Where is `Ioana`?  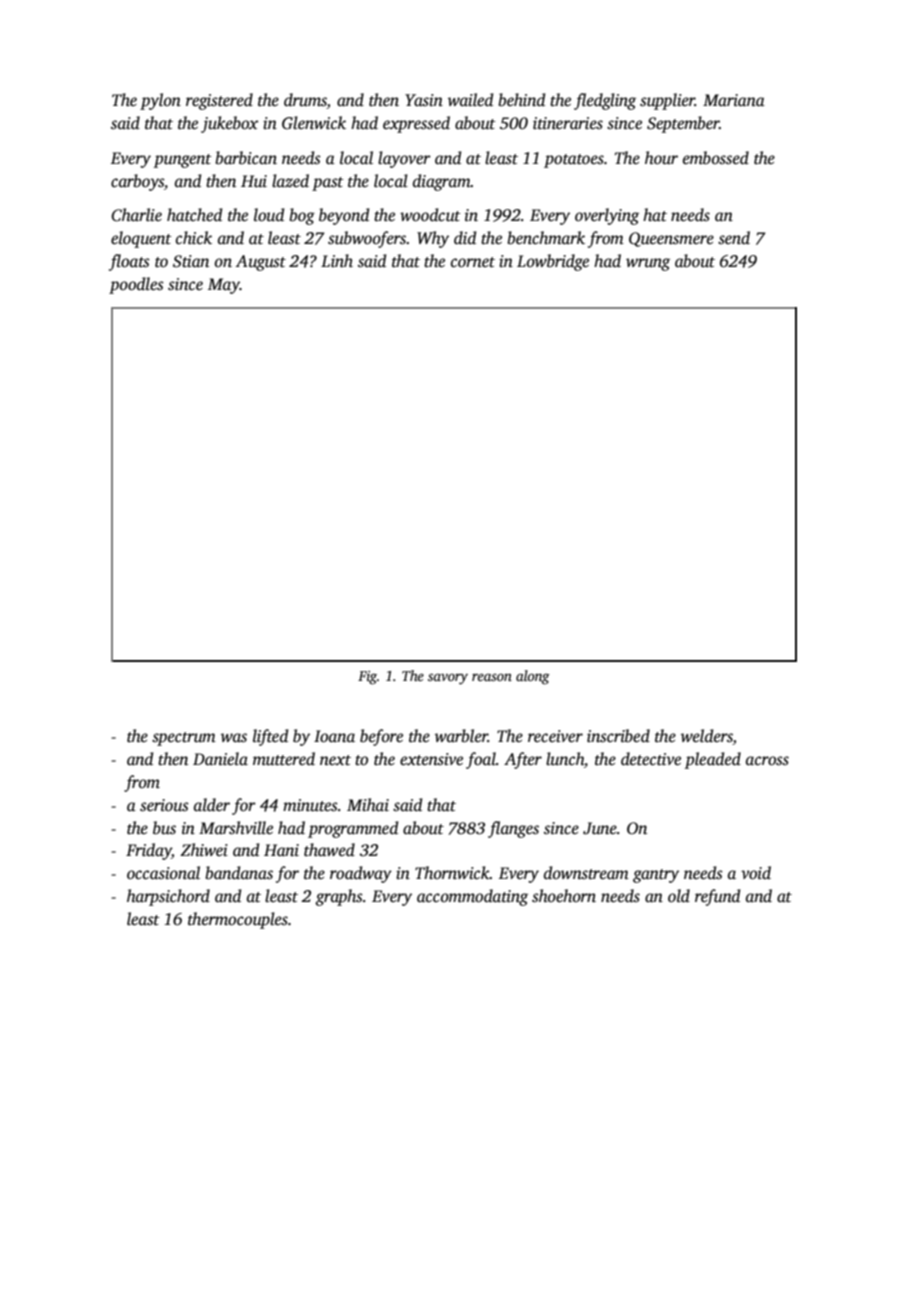
Ioana is located at coordinates (334, 736).
